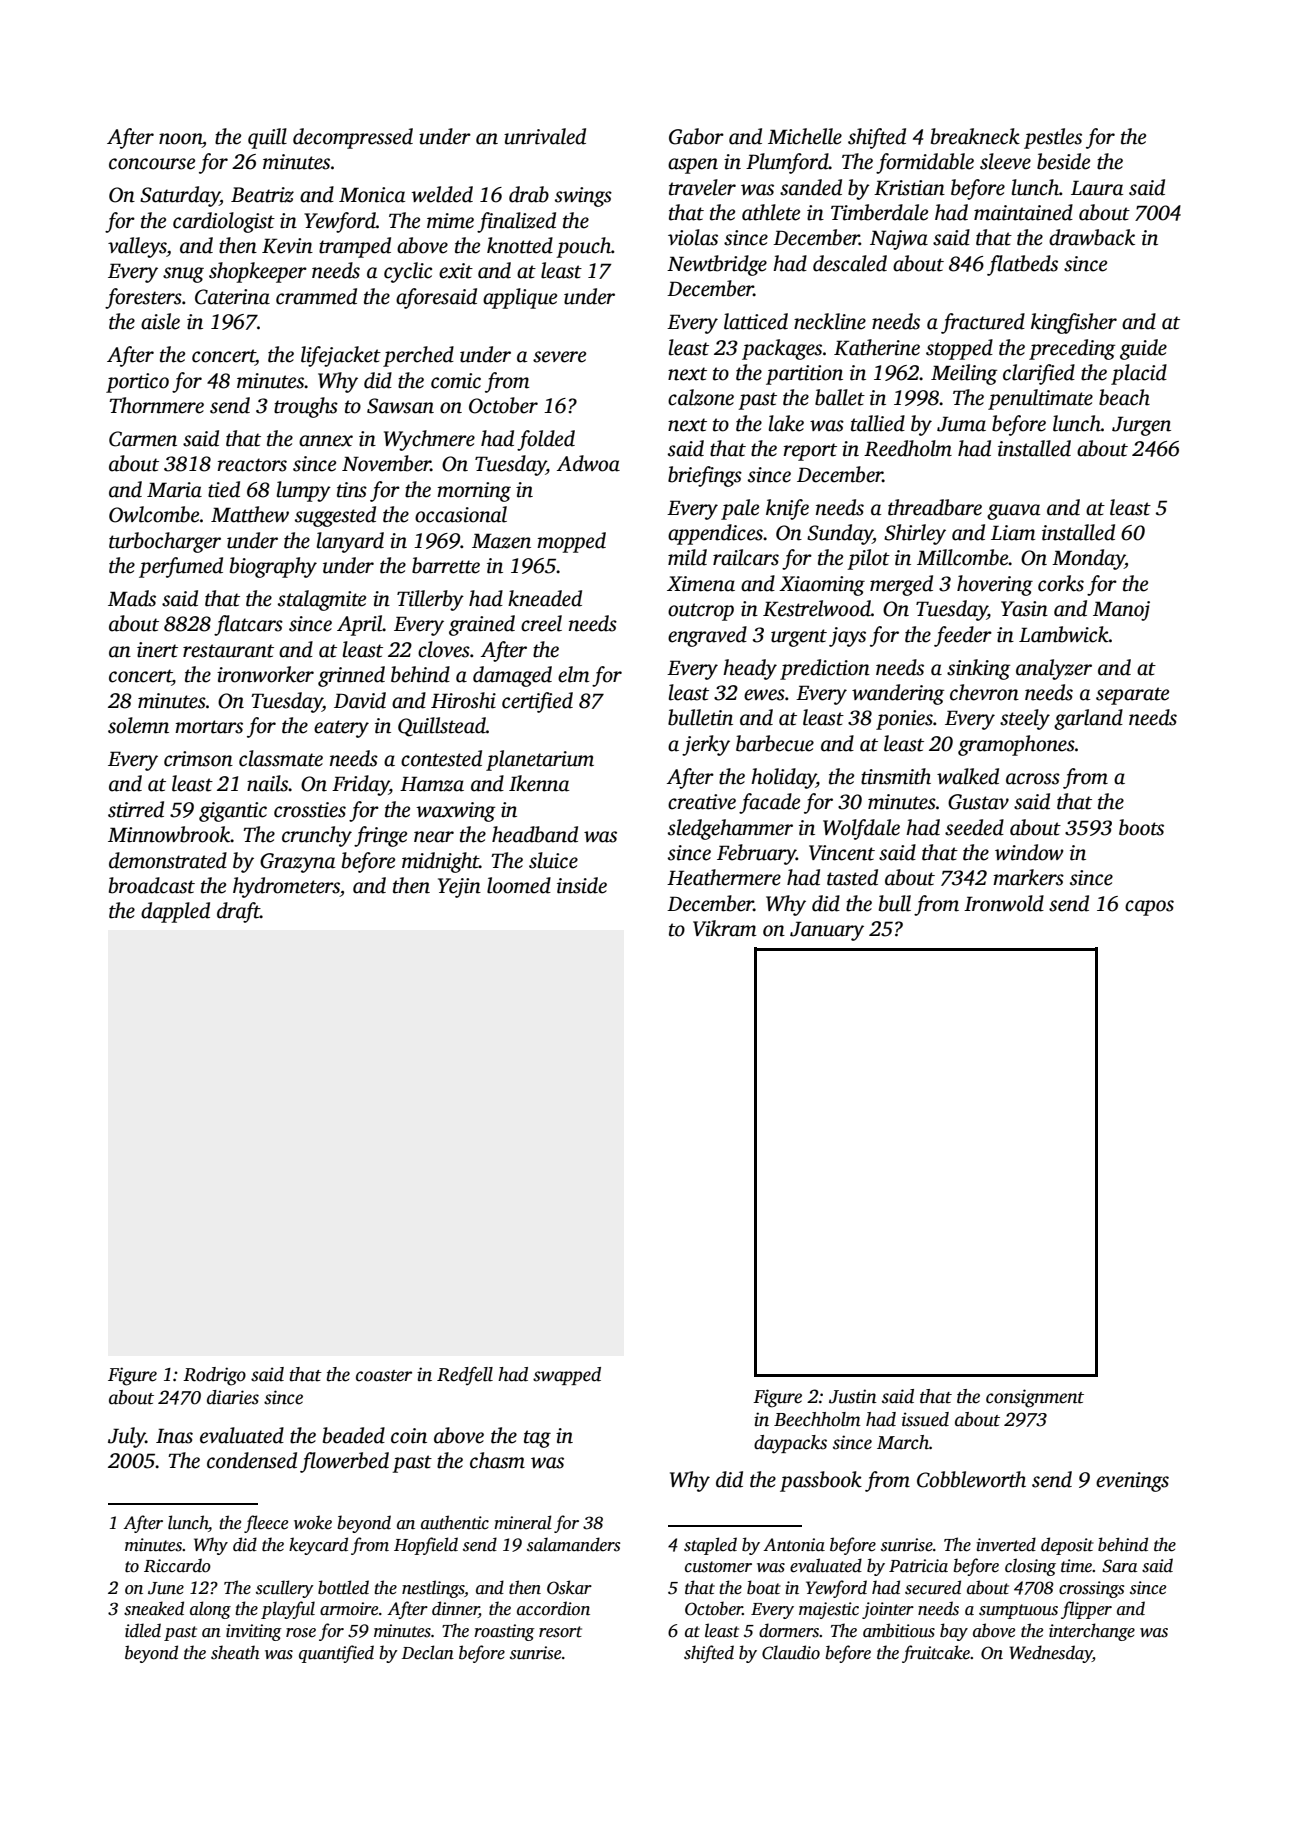 Image resolution: width=1292 pixels, height=1827 pixels. I want to click on ironworker, so click(265, 674).
